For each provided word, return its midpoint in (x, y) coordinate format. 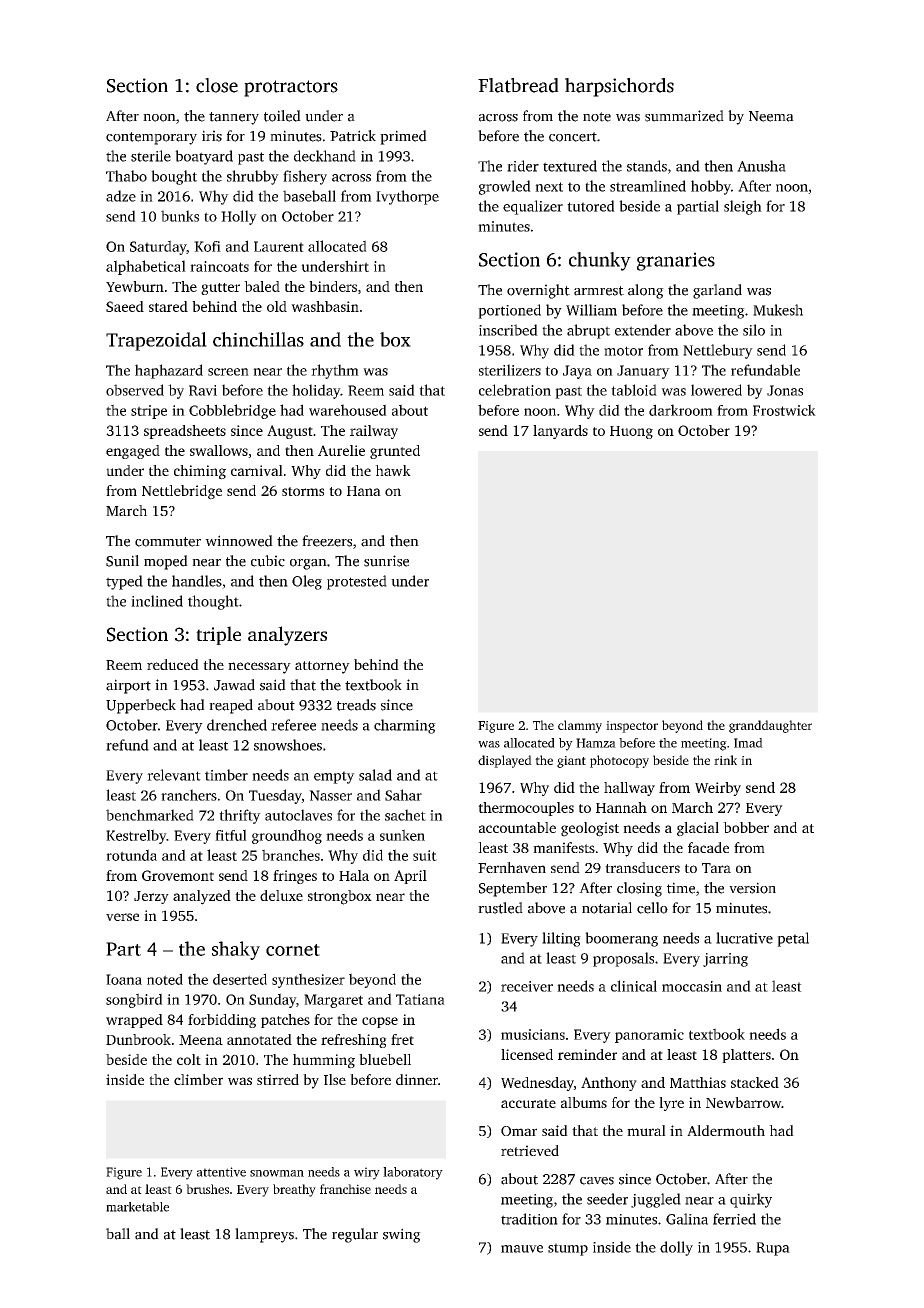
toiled (282, 116)
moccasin (692, 986)
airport (128, 686)
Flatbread (518, 85)
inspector (632, 727)
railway (374, 432)
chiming (200, 472)
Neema (771, 116)
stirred (278, 1079)
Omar (519, 1131)
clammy (580, 726)
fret (402, 1039)
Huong (631, 432)
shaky (236, 950)
